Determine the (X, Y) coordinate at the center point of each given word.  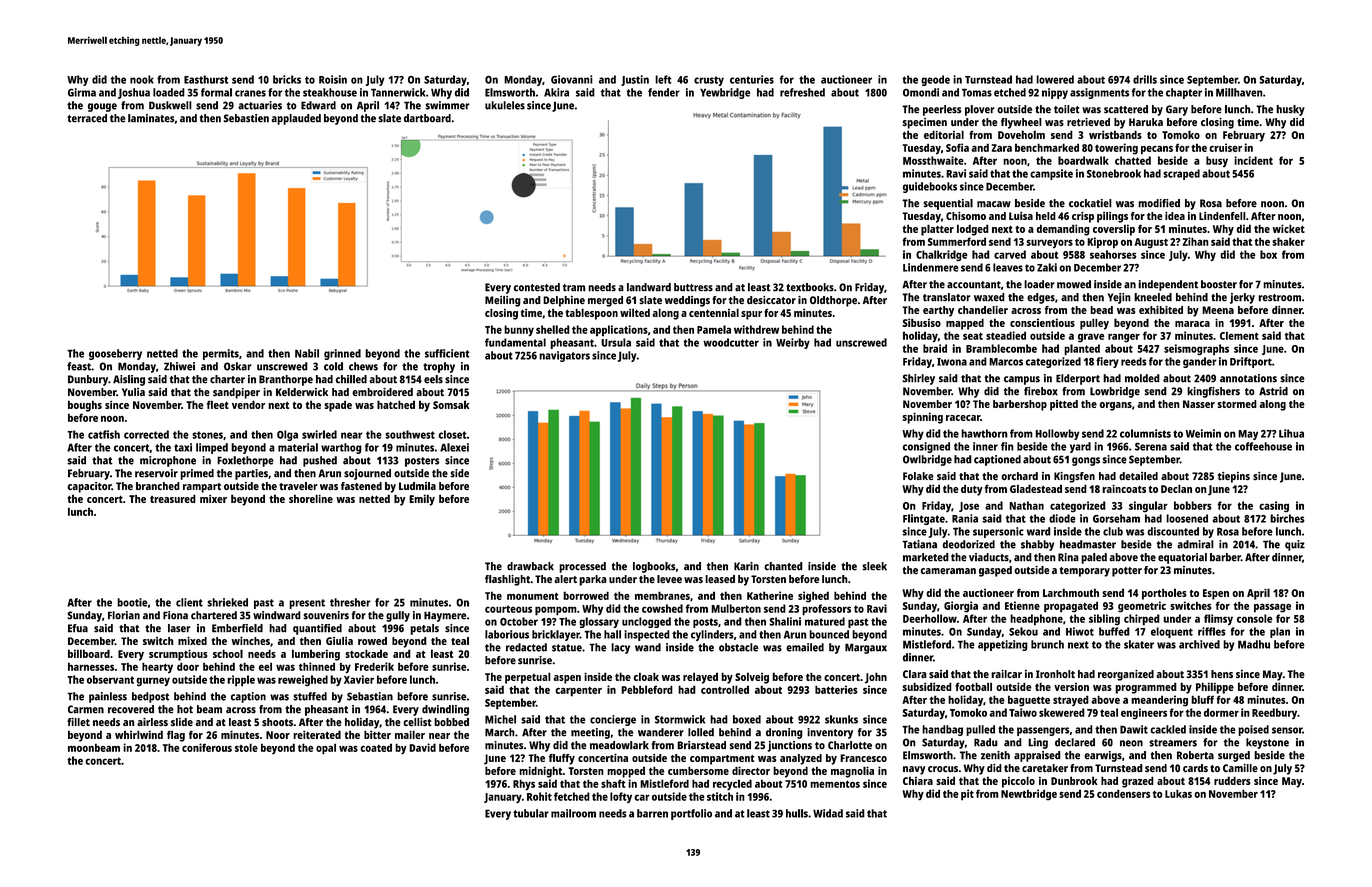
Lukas (1178, 793)
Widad (828, 813)
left (663, 79)
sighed (813, 597)
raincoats (1124, 489)
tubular (531, 813)
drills (1145, 79)
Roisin (333, 79)
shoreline (311, 498)
